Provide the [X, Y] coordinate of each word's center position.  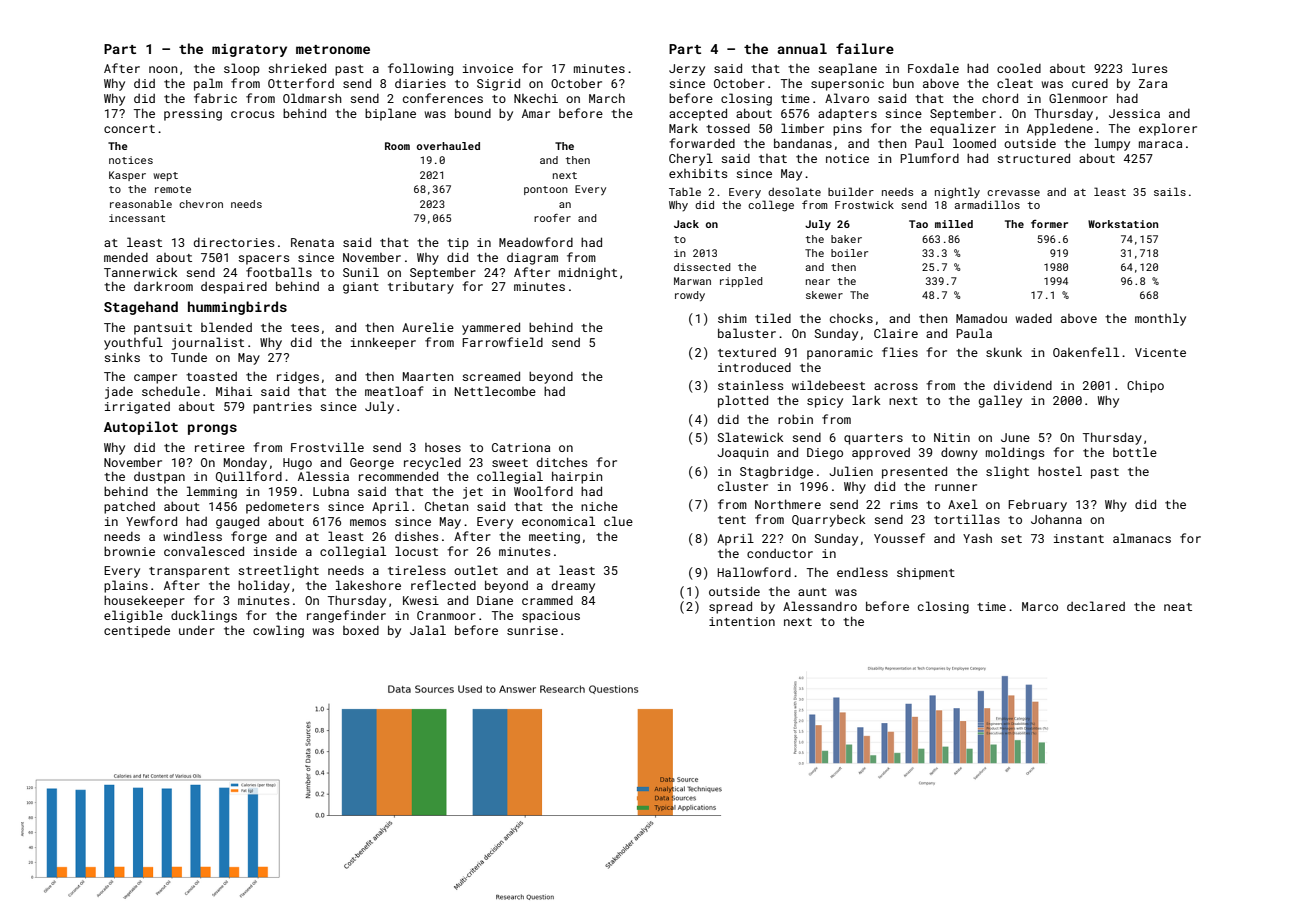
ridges [298, 378]
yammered [491, 328]
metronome [333, 49]
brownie [129, 551]
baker [846, 239]
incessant [137, 218]
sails [1170, 191]
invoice [488, 68]
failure [865, 48]
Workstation [1123, 224]
